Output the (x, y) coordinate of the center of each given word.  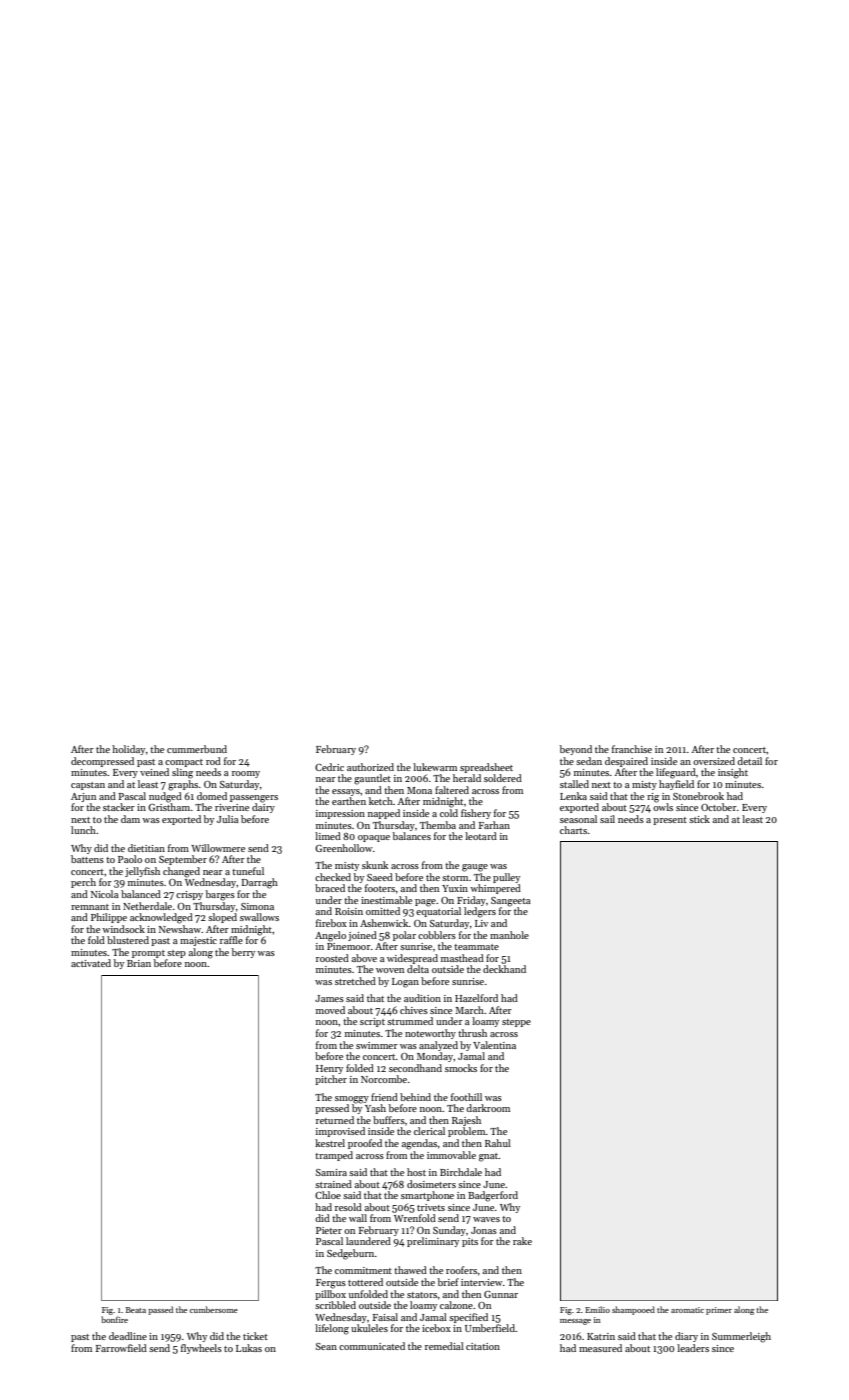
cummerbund (197, 749)
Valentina (494, 1045)
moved (330, 1010)
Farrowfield (121, 1348)
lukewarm (435, 767)
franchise (632, 749)
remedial (444, 1346)
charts (573, 830)
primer (719, 1311)
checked (333, 877)
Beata (136, 1310)
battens (87, 859)
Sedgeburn (350, 1254)
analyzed (438, 1046)
